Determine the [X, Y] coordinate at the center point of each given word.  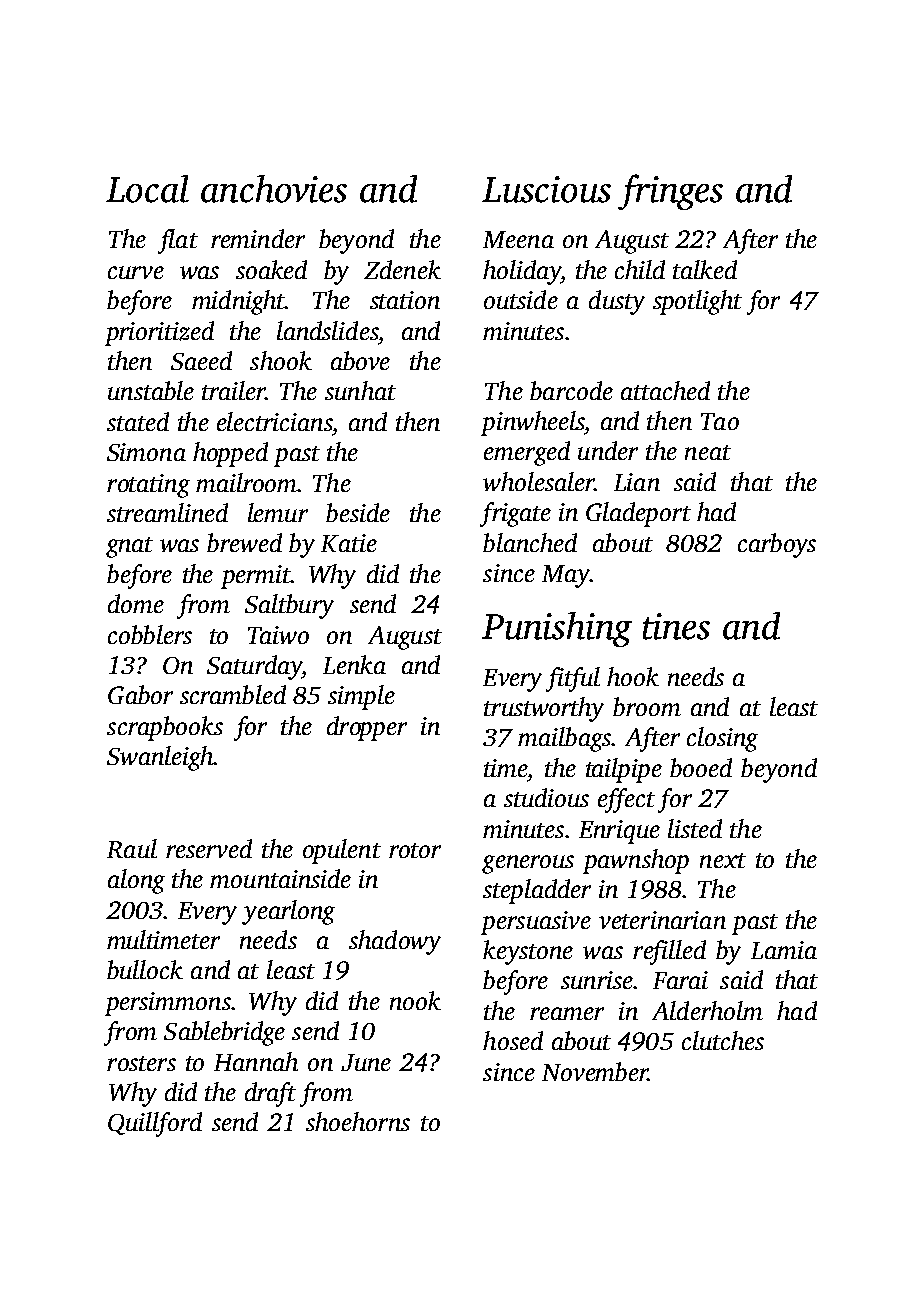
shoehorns [358, 1121]
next [723, 860]
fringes [670, 192]
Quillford [155, 1124]
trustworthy [544, 709]
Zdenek [402, 269]
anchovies [274, 189]
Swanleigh [160, 758]
